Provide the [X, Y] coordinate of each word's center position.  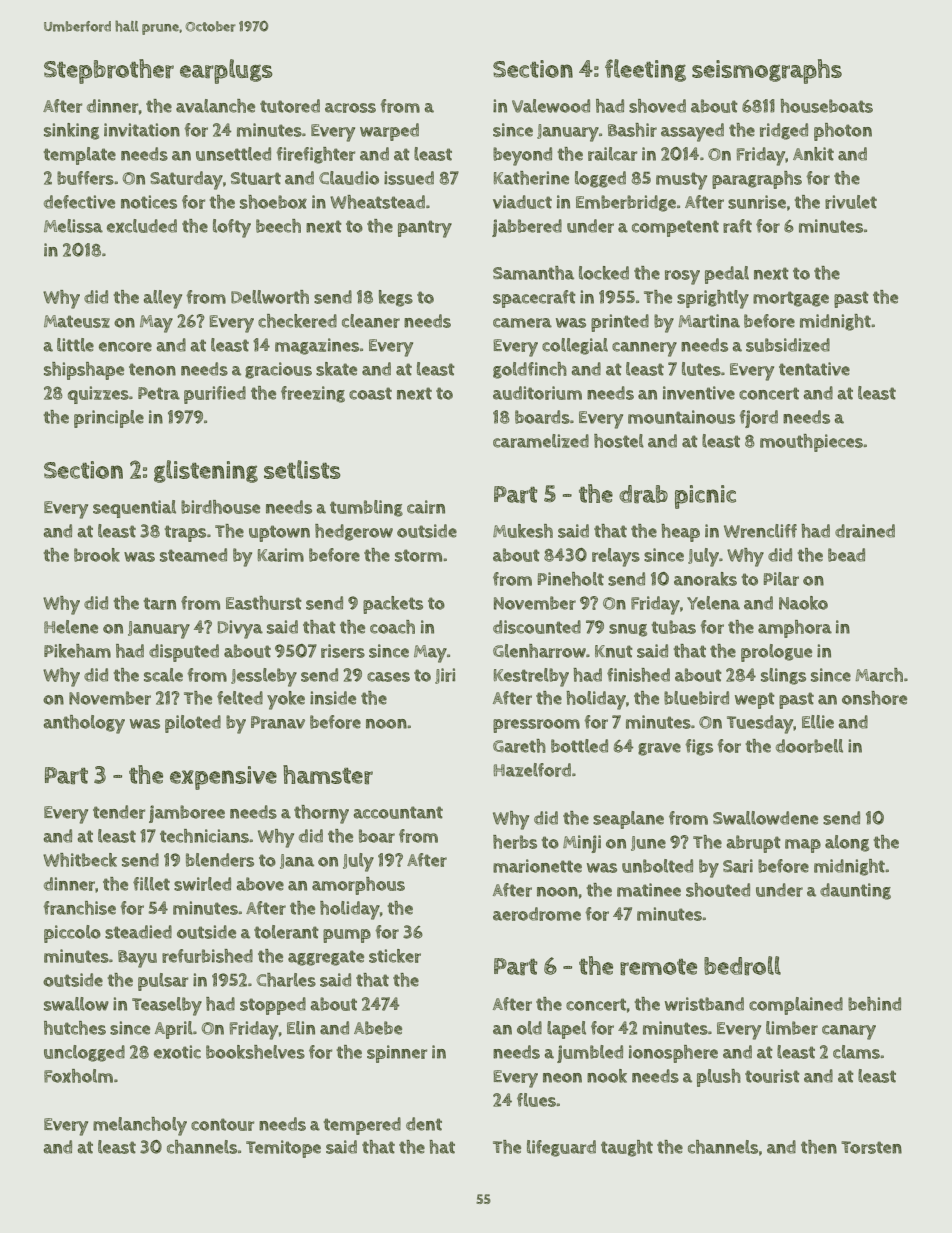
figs [699, 747]
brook [97, 555]
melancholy [140, 1126]
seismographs [767, 71]
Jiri [445, 676]
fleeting [645, 70]
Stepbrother [109, 71]
